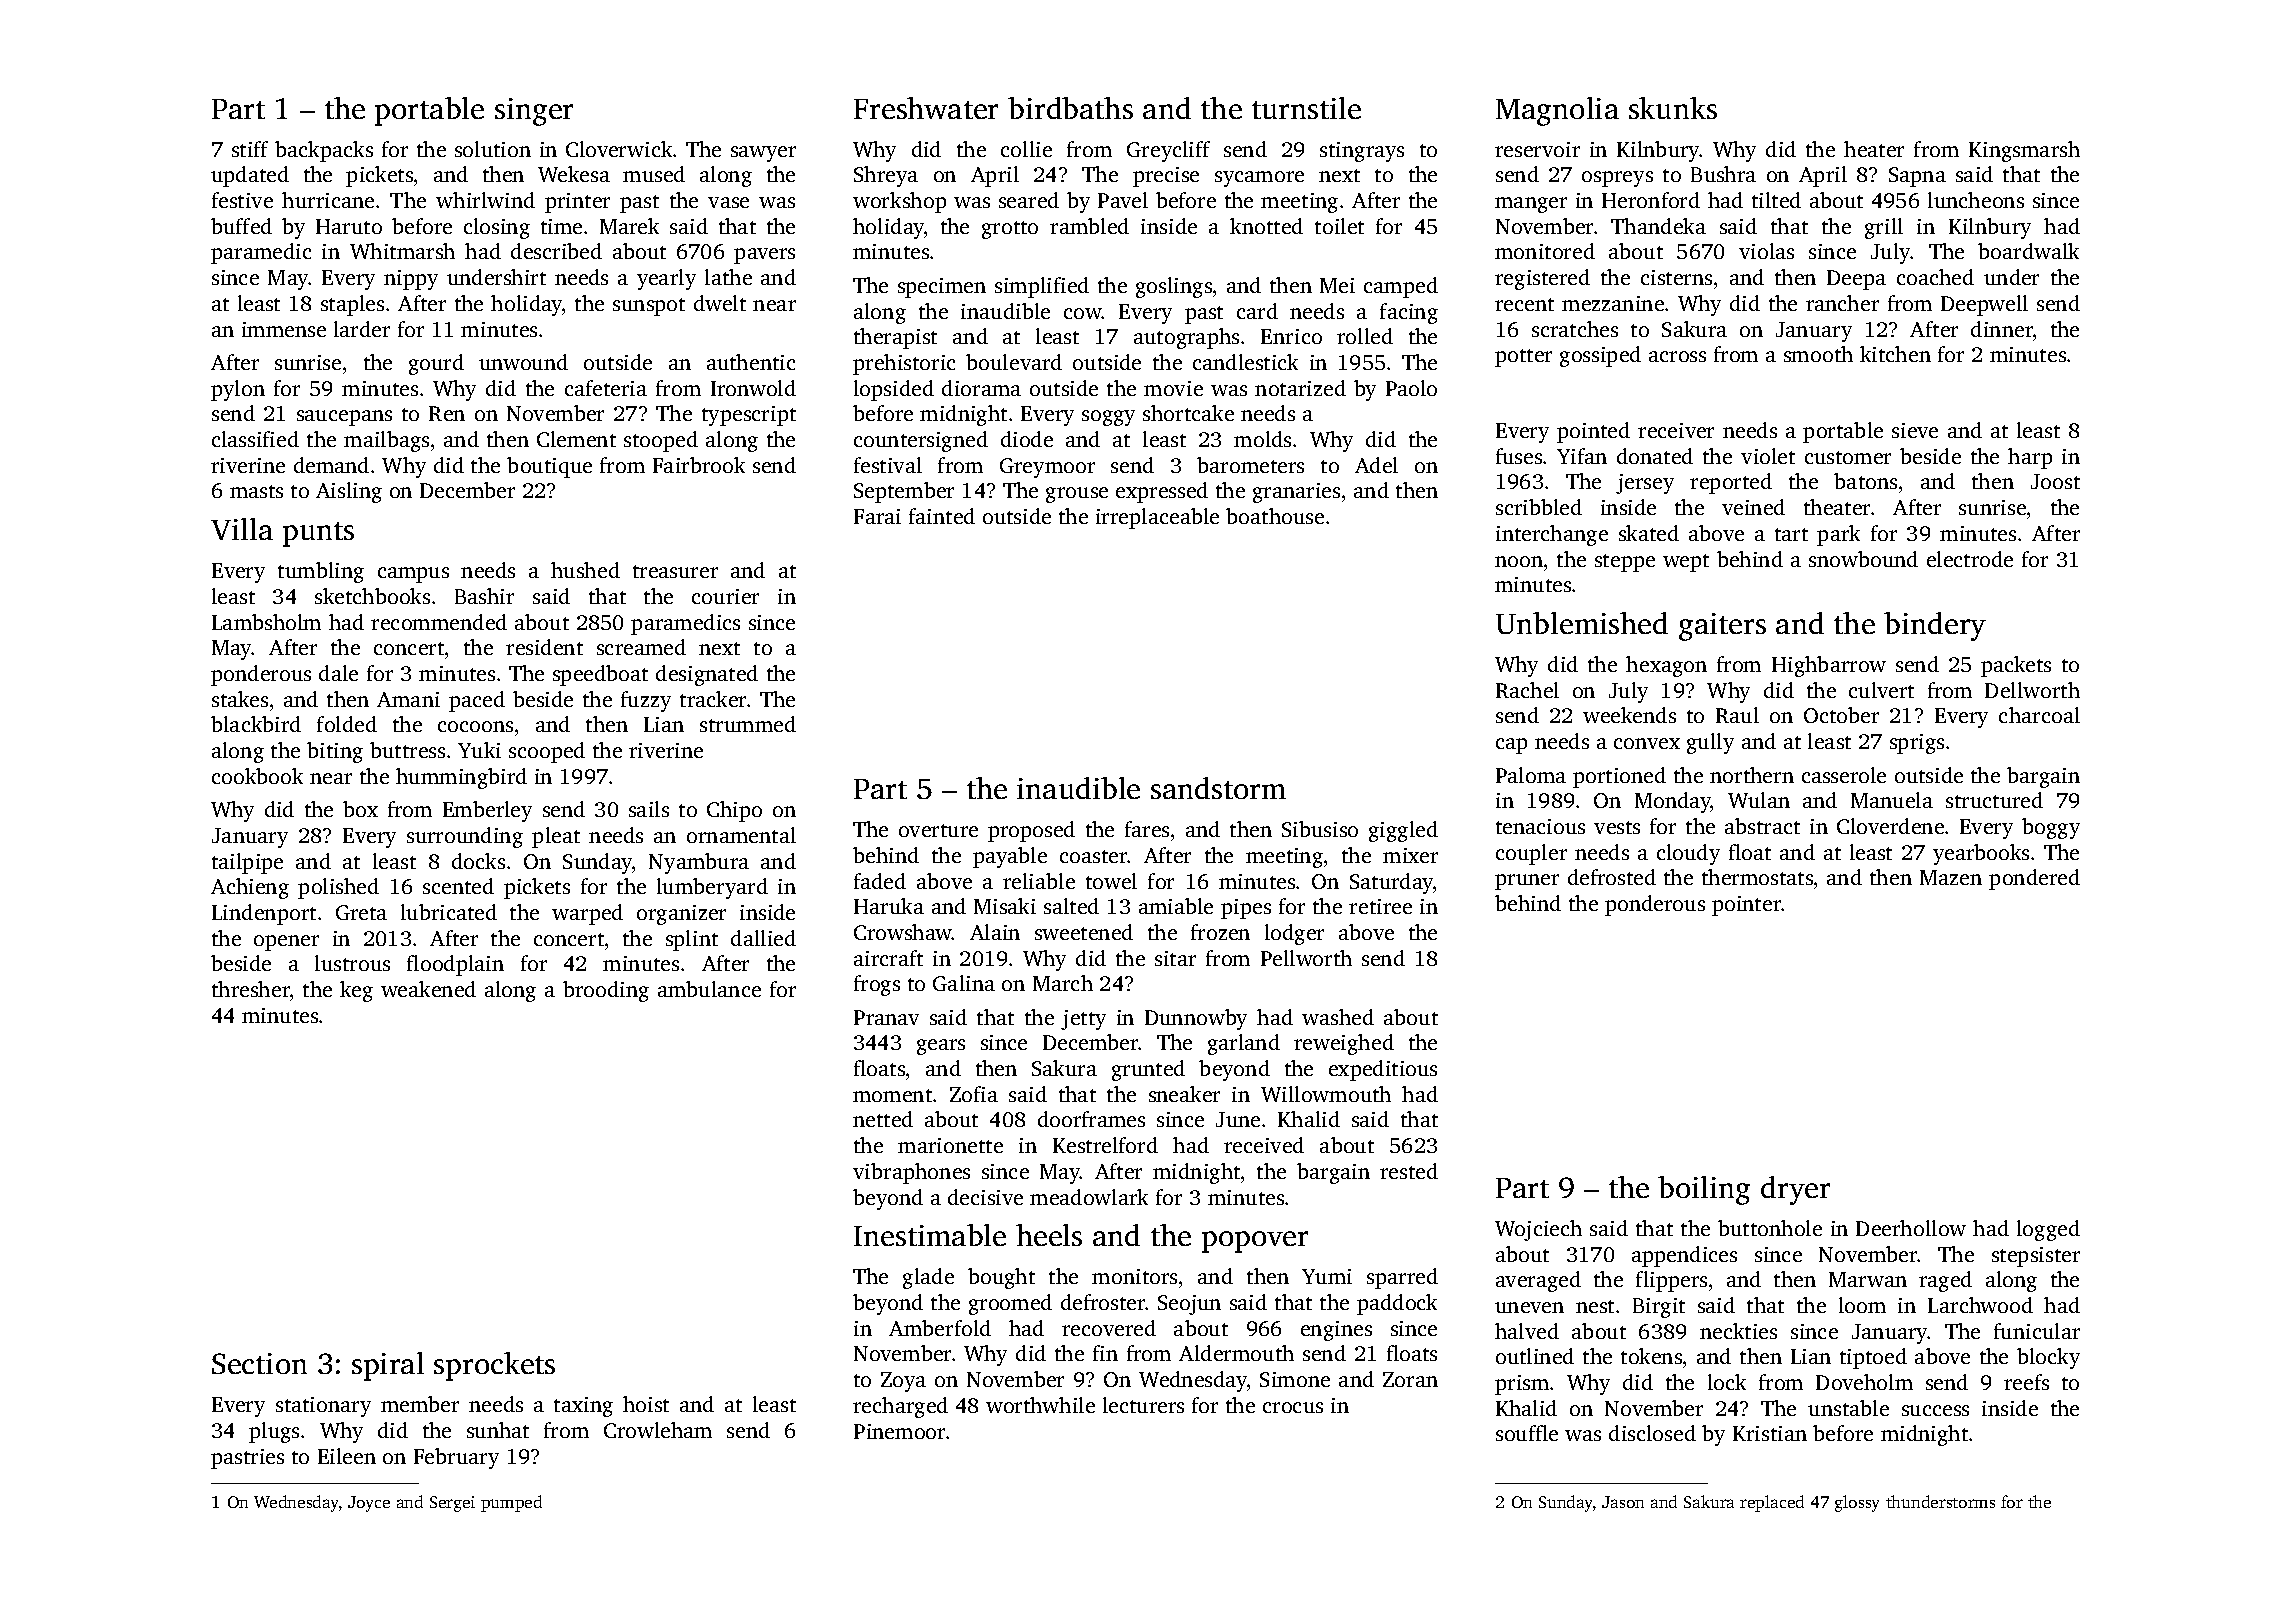 This image has width=2292, height=1620. Describe the element at coordinates (1338, 1017) in the image. I see `washed` at that location.
